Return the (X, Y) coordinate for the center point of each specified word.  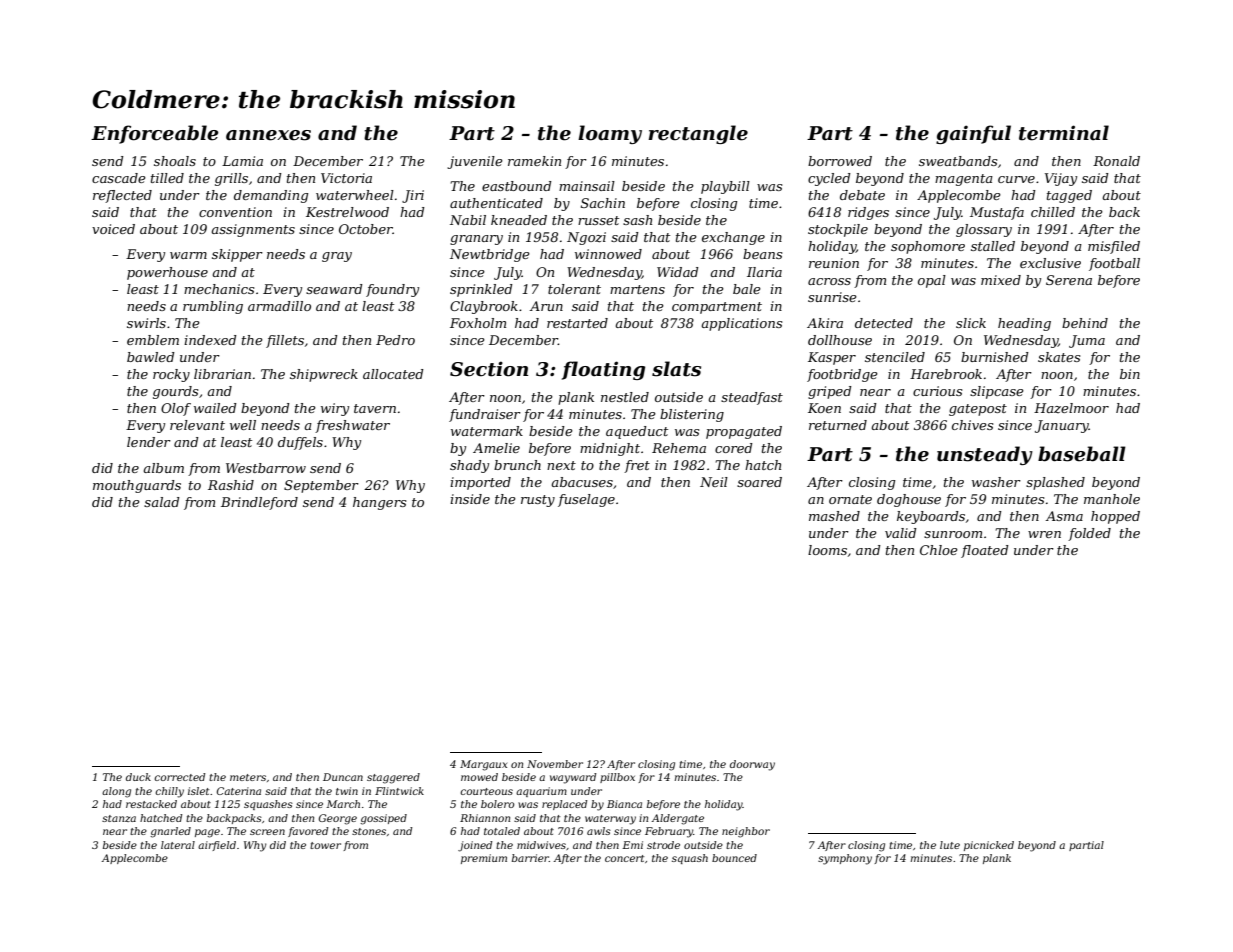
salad (162, 502)
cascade (119, 178)
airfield (217, 846)
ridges (868, 213)
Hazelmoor (1071, 408)
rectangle (698, 134)
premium (484, 859)
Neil (714, 482)
